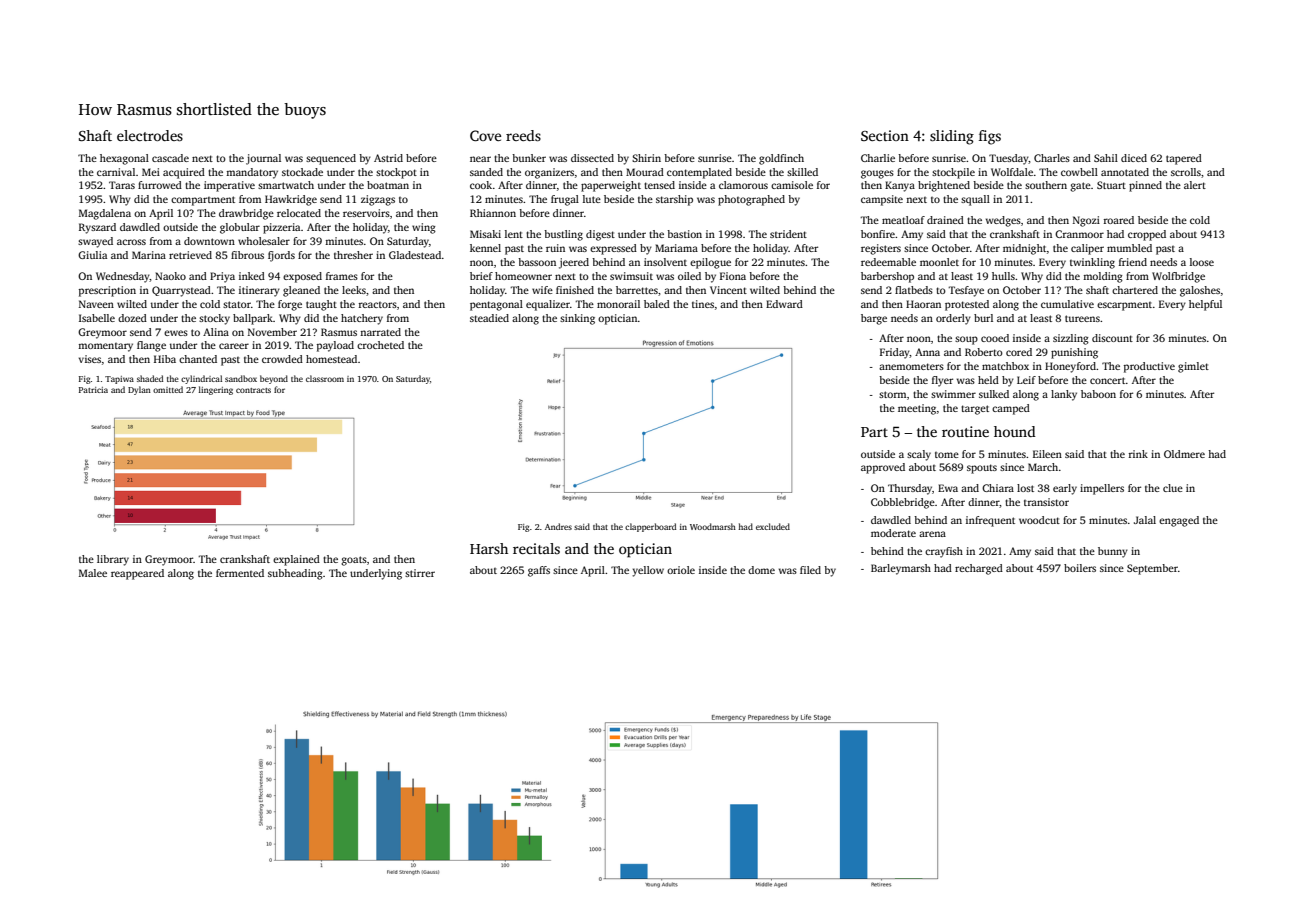 The height and width of the page is (924, 1308). Describe the element at coordinates (1047, 454) in the page. I see `Eileen` at that location.
